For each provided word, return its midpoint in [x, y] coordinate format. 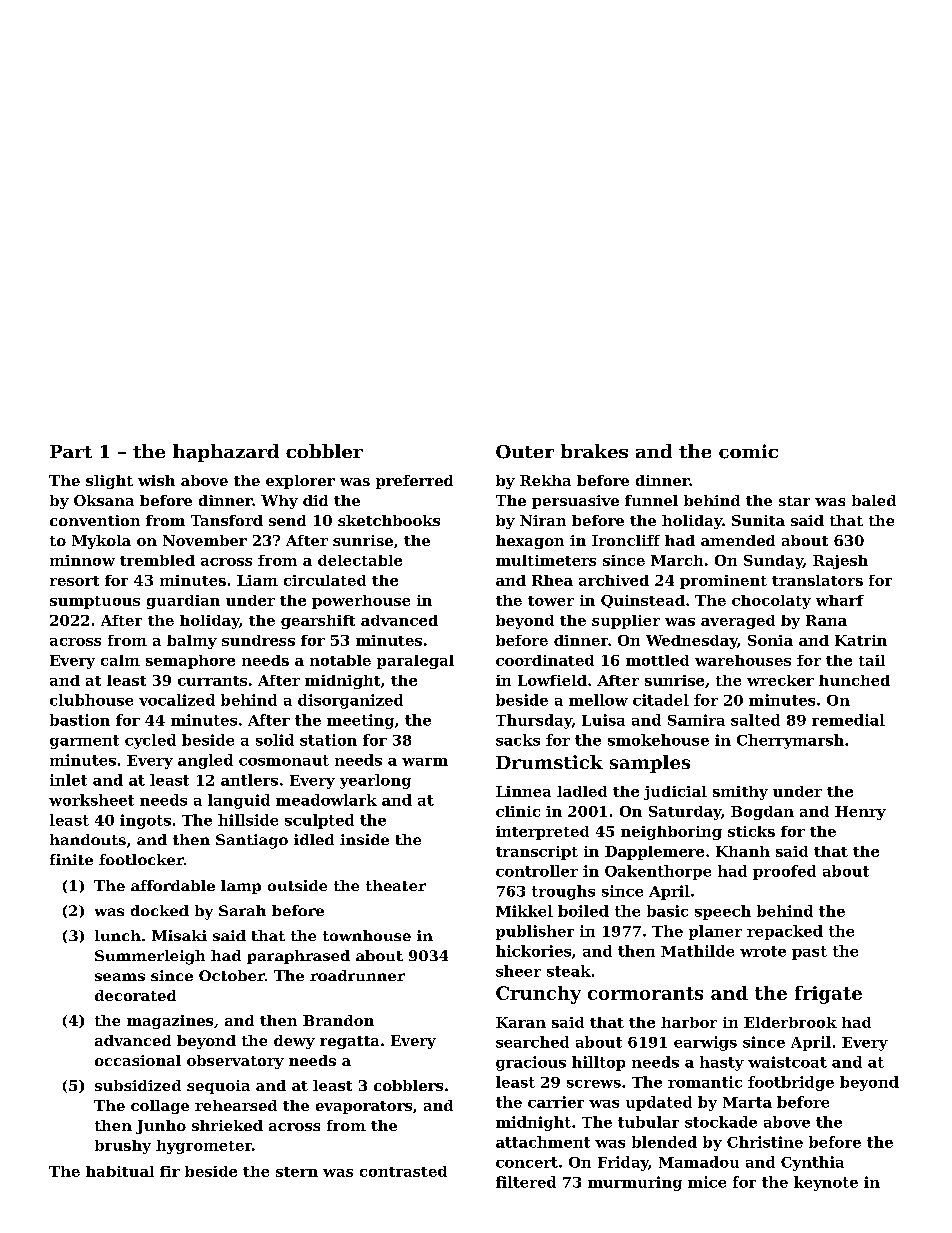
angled [205, 761]
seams [120, 977]
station [328, 740]
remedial [848, 720]
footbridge [791, 1083]
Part [71, 451]
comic [748, 451]
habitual [120, 1171]
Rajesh [840, 562]
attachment [543, 1142]
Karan [521, 1022]
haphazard [226, 453]
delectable [360, 560]
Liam [257, 580]
